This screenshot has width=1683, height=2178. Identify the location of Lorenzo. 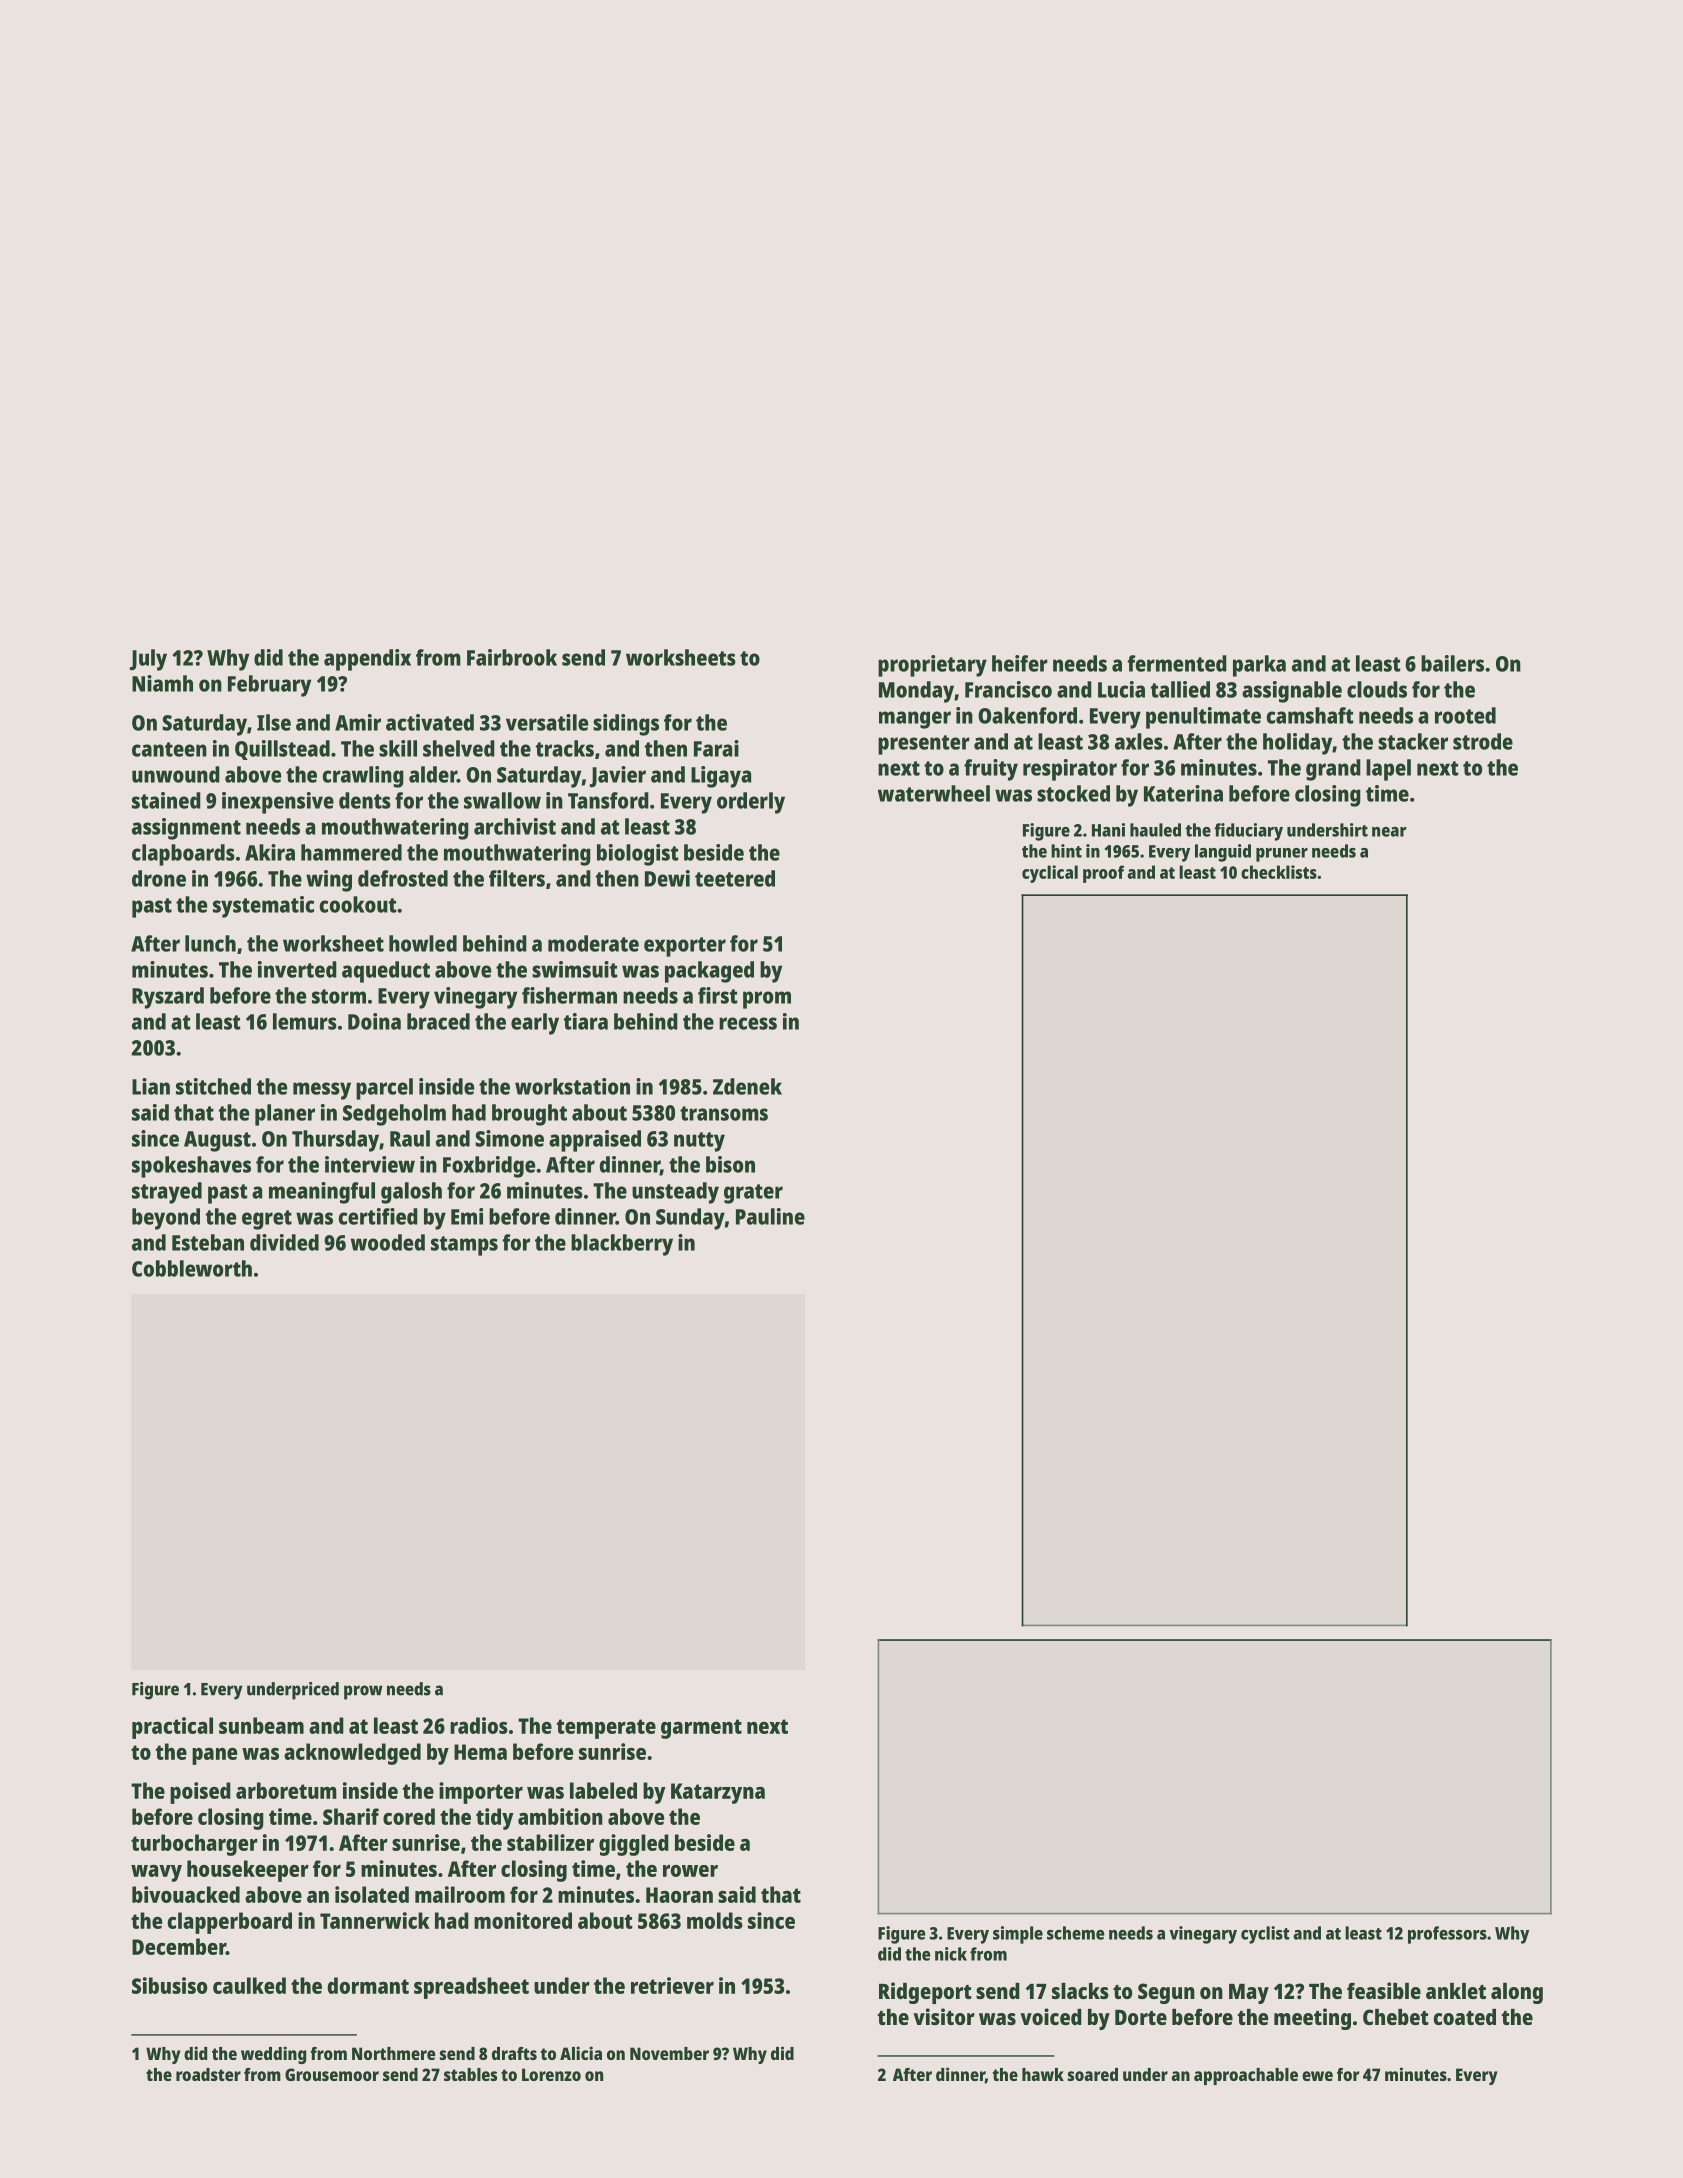
(551, 2074).
